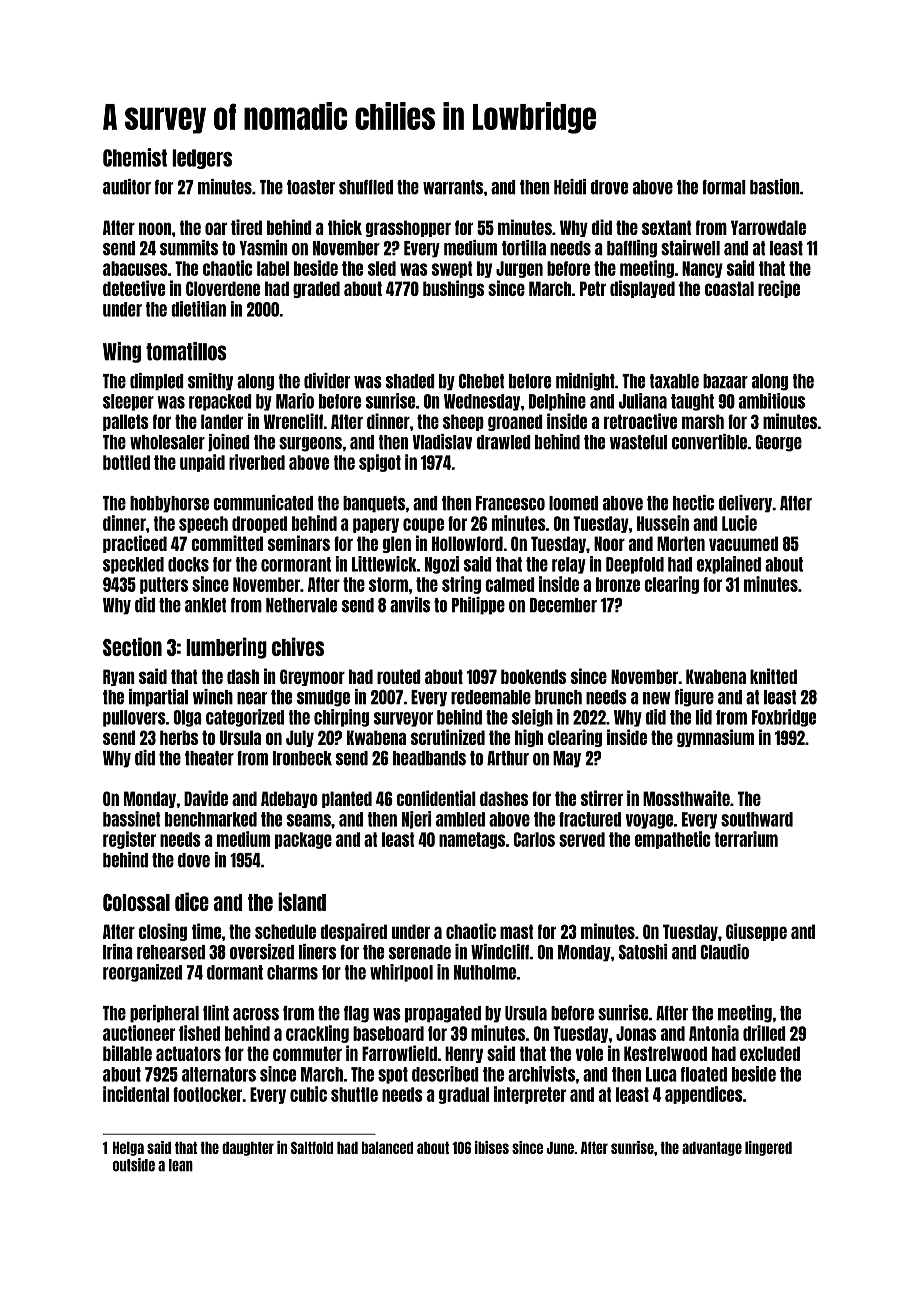  What do you see at coordinates (155, 228) in the image?
I see `noon` at bounding box center [155, 228].
